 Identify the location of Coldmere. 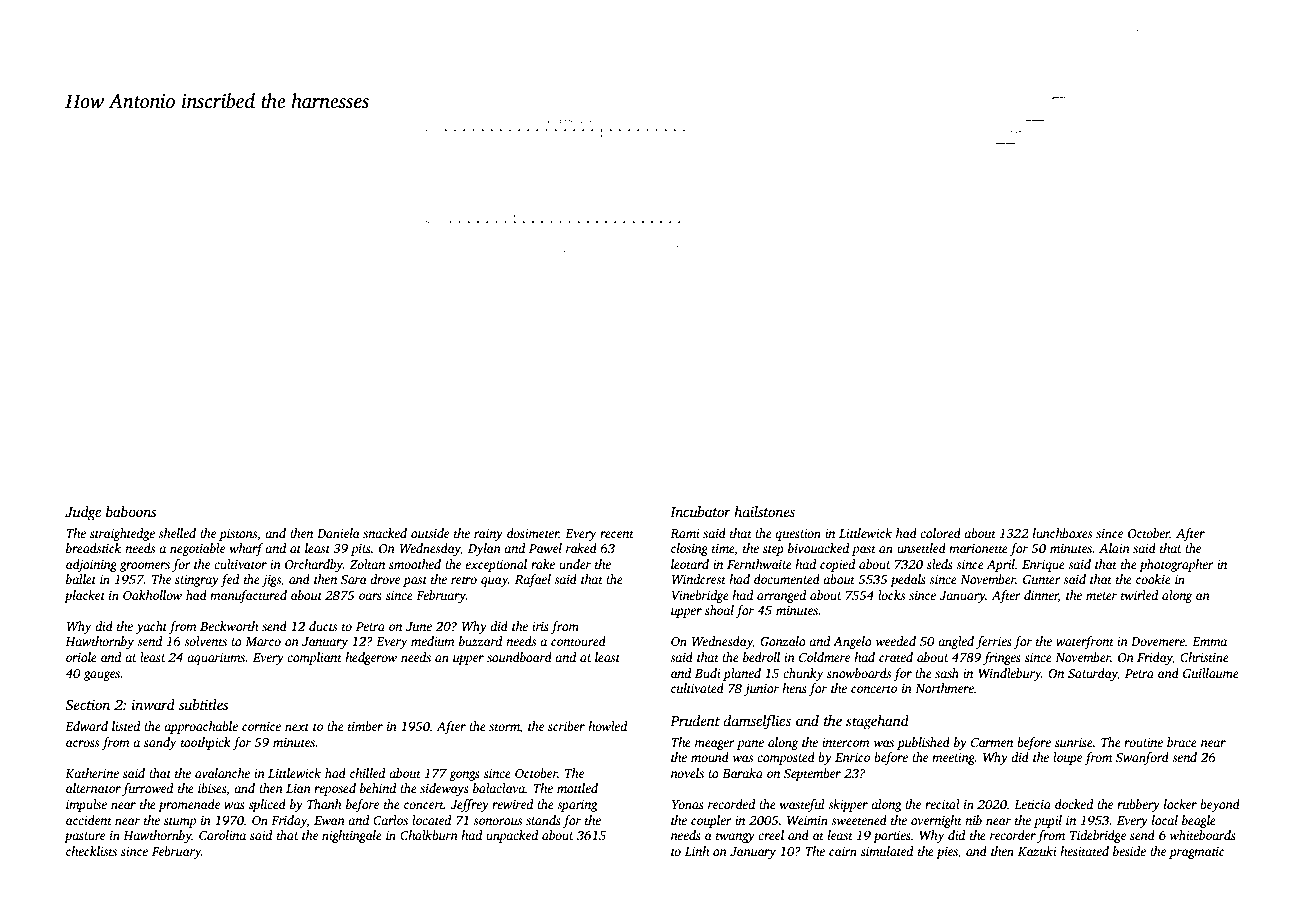
(824, 657).
